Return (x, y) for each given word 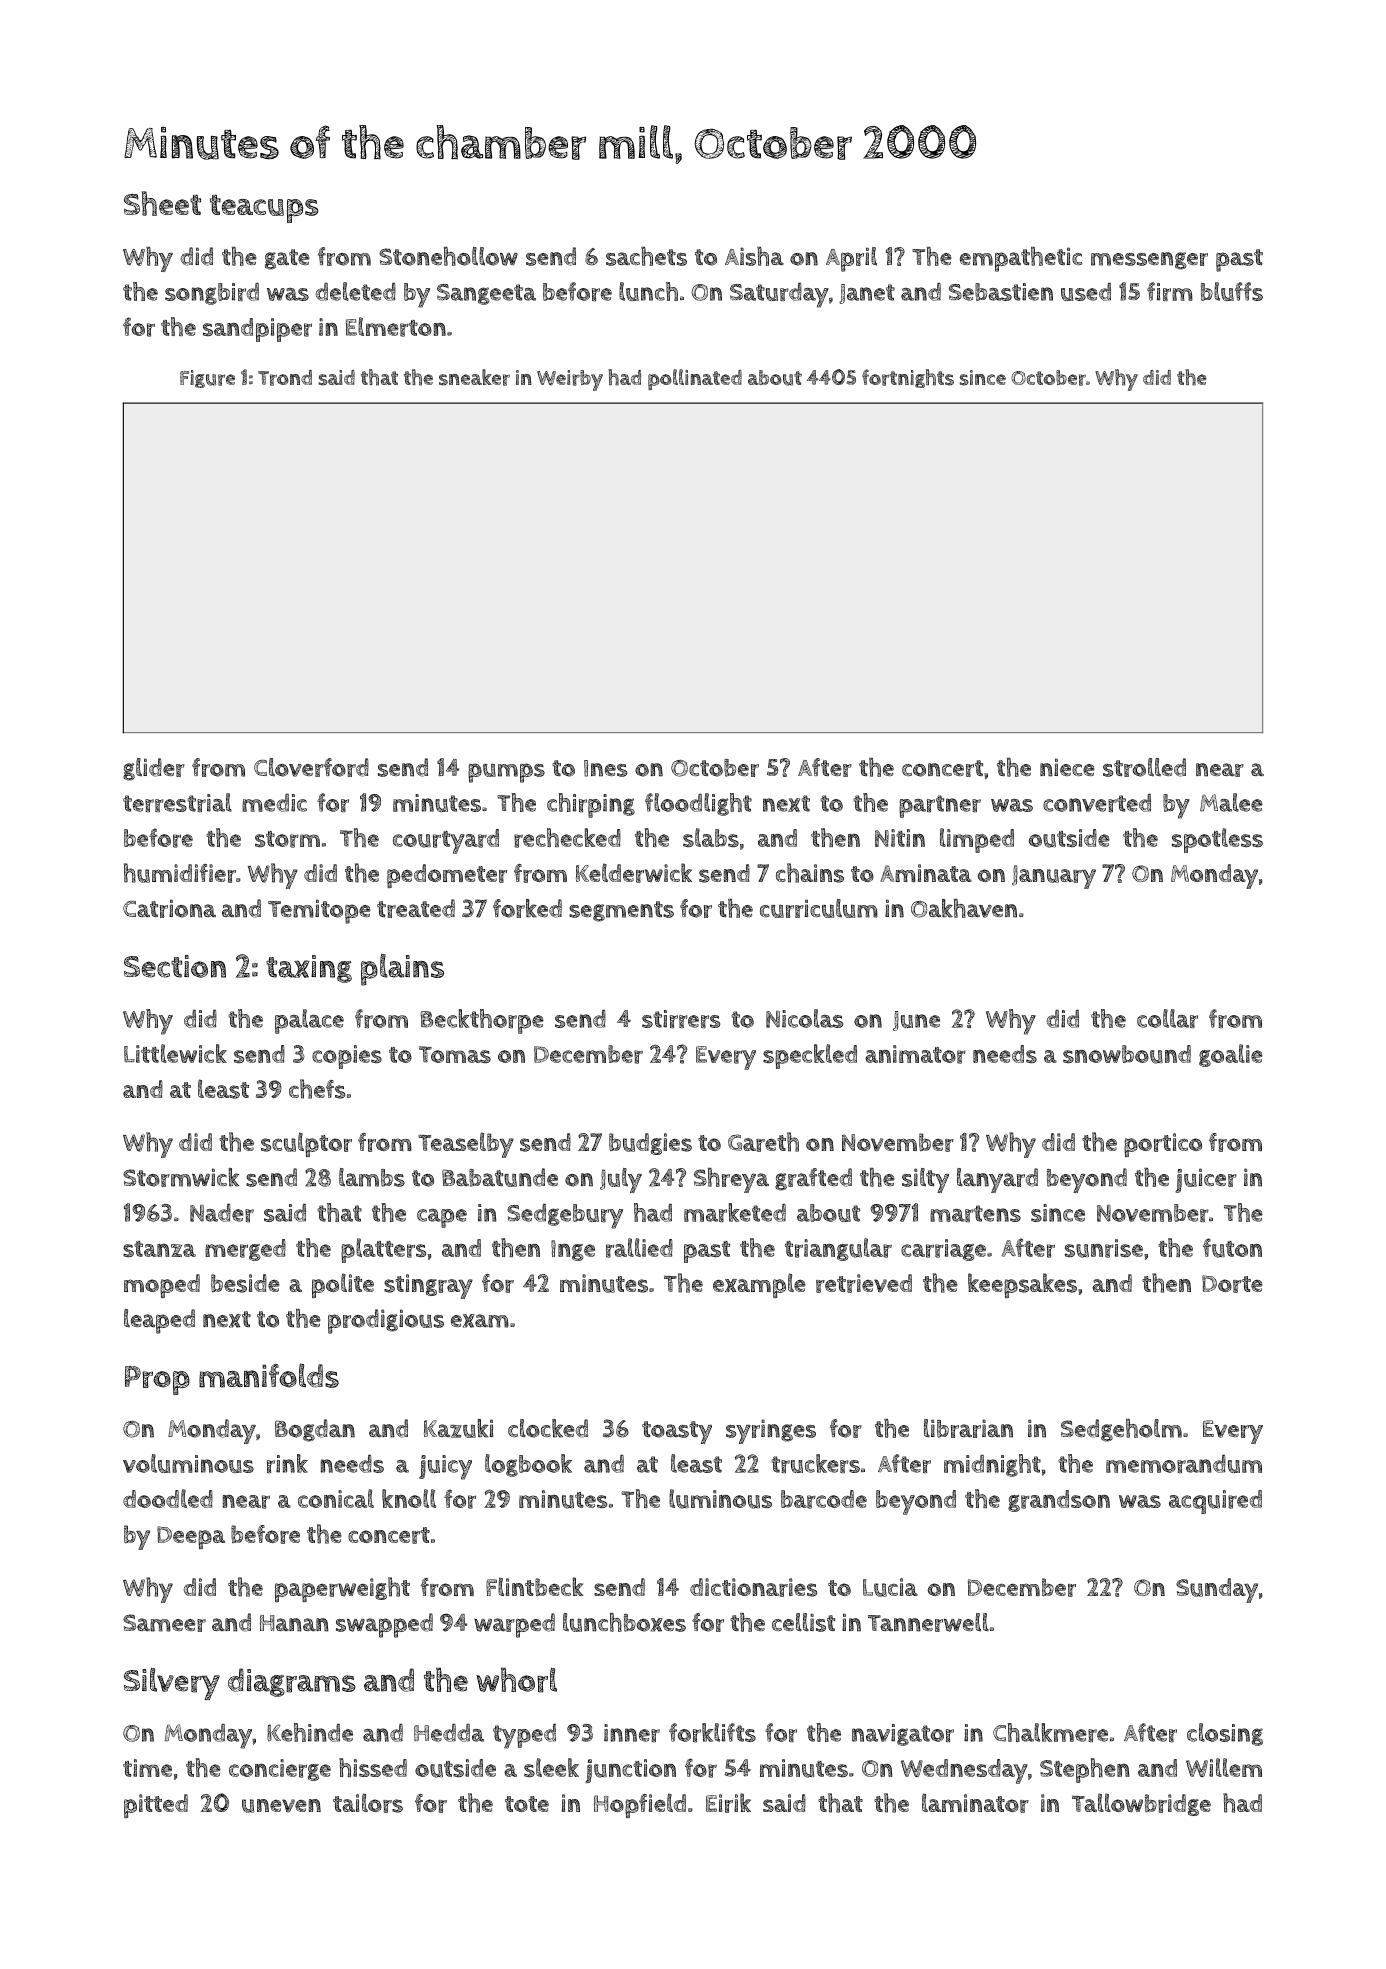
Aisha (754, 256)
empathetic (1021, 259)
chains (810, 873)
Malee (1231, 802)
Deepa (191, 1537)
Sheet (162, 203)
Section (175, 966)
